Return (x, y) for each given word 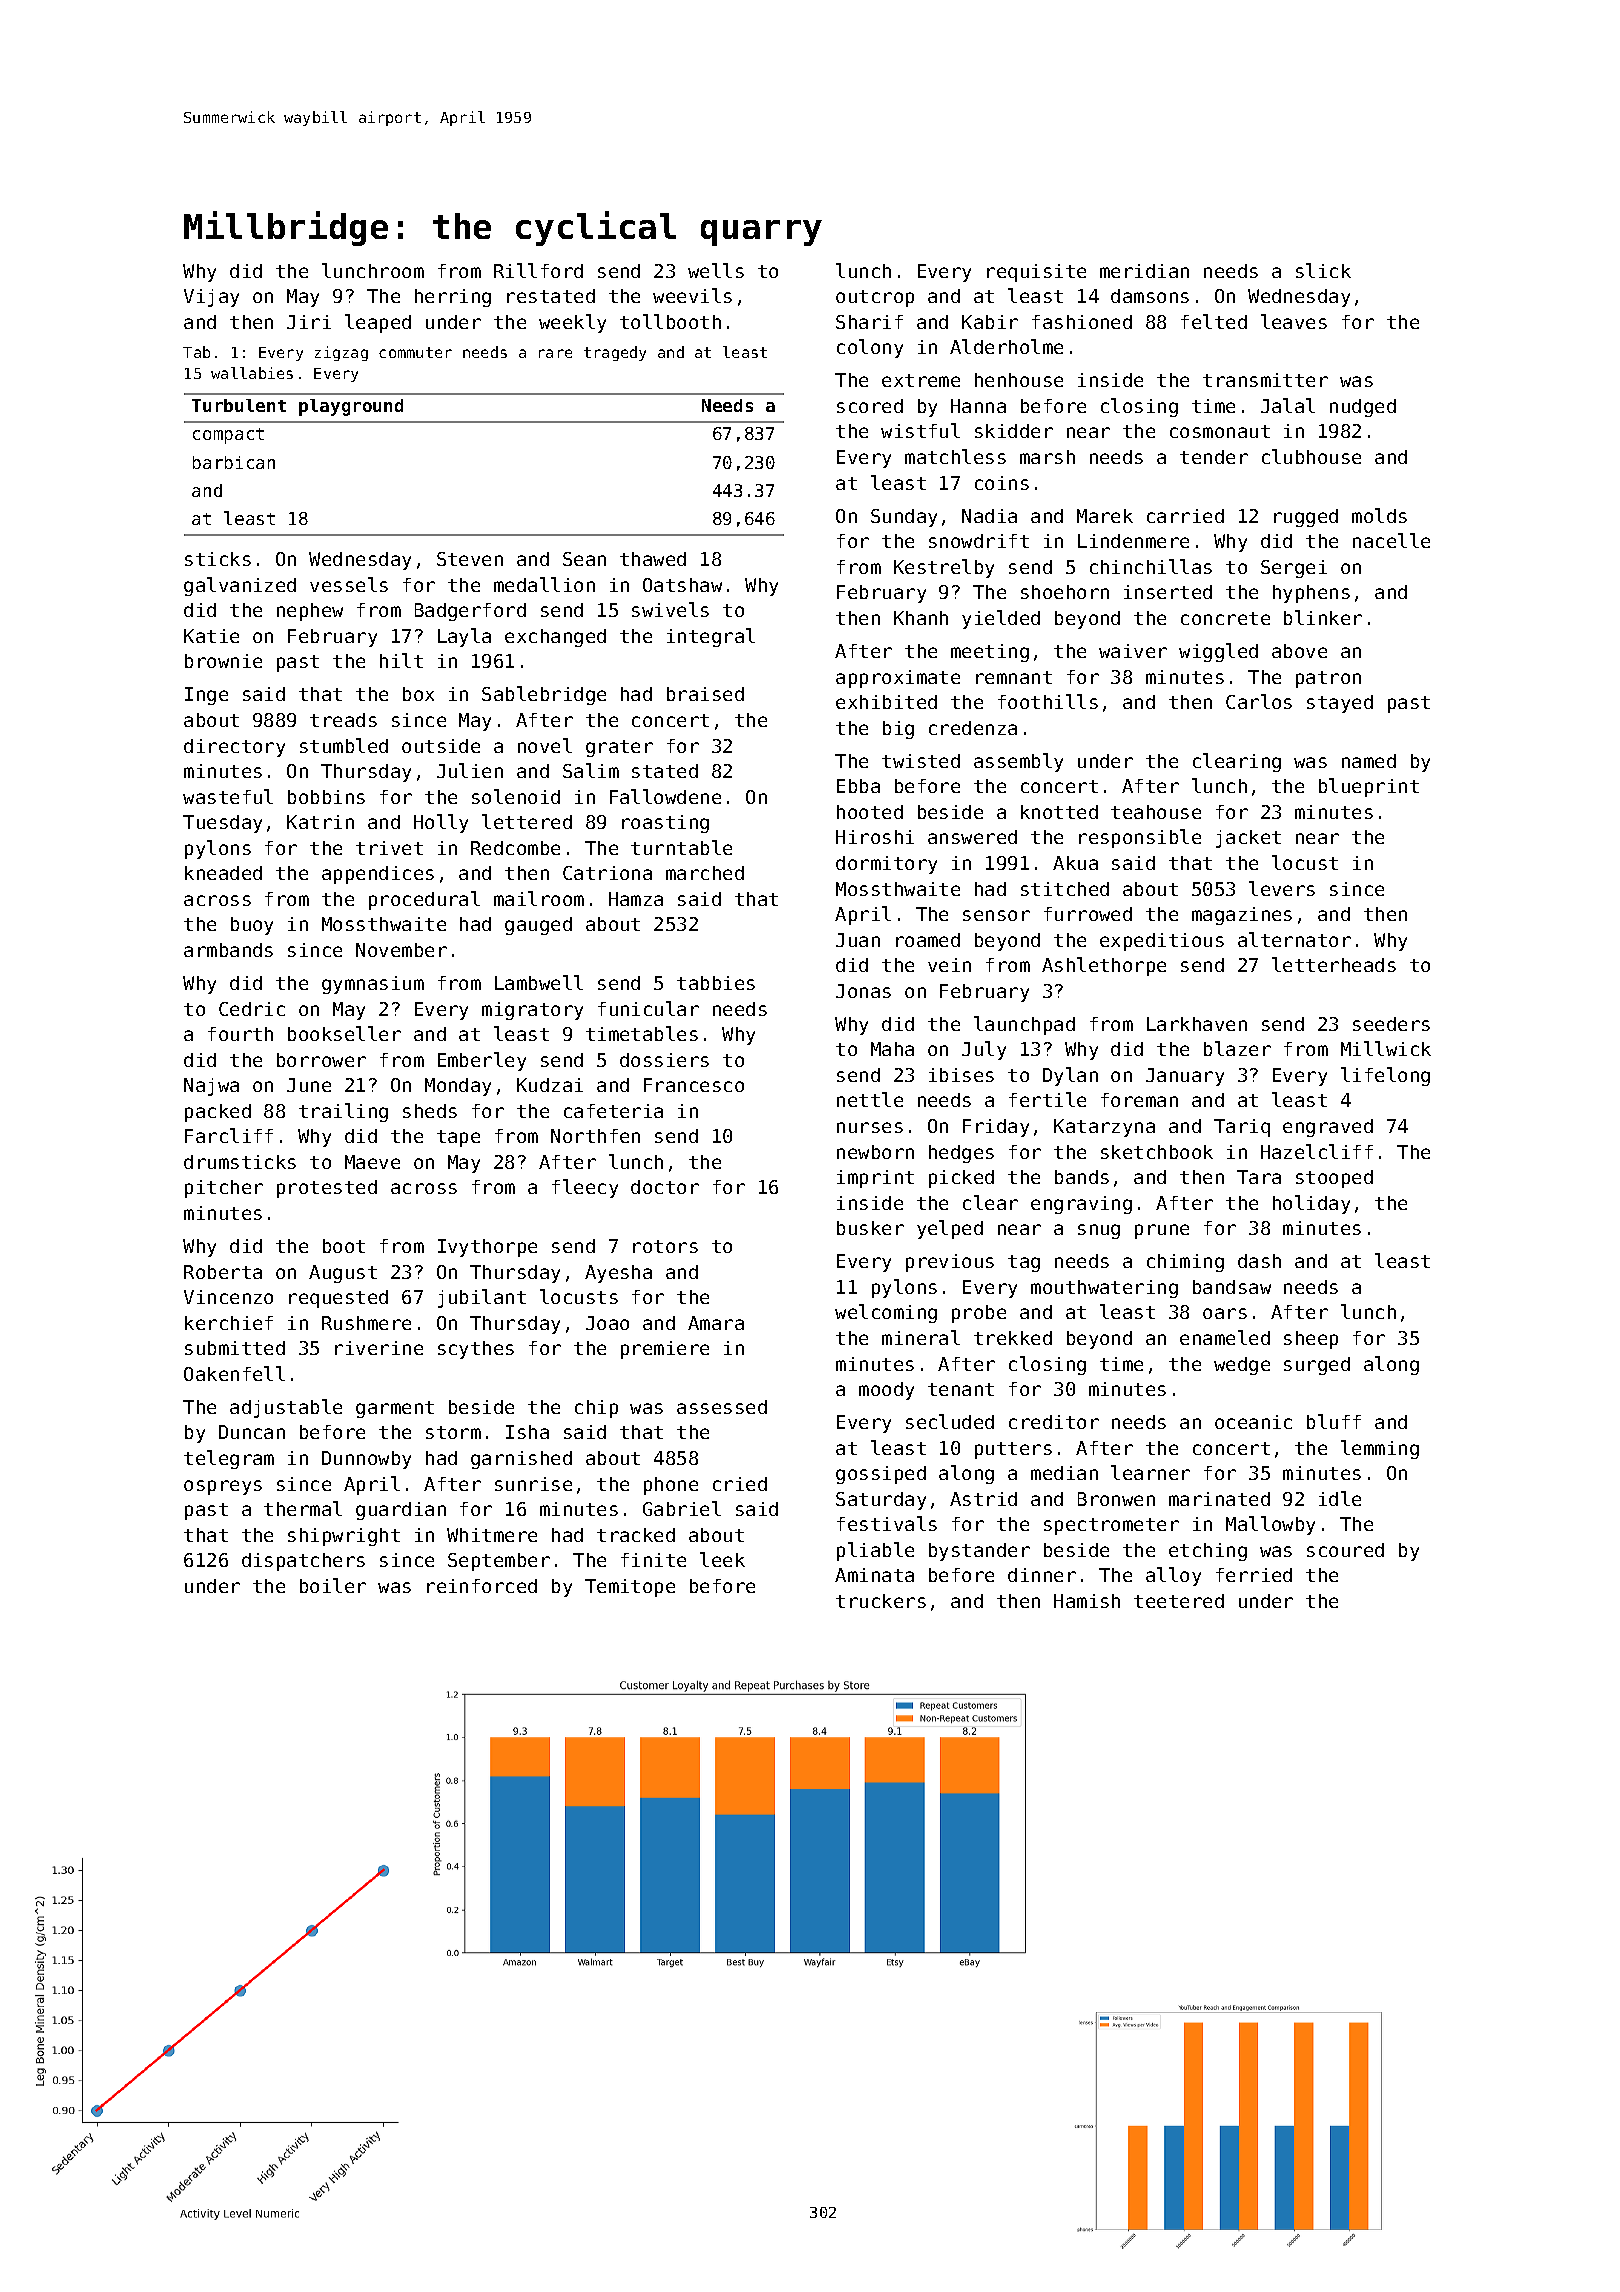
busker (870, 1228)
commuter (415, 352)
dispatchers (303, 1562)
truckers (881, 1601)
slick (1323, 270)
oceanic (1253, 1422)
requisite (1036, 273)
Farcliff (229, 1135)
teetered (1179, 1601)
